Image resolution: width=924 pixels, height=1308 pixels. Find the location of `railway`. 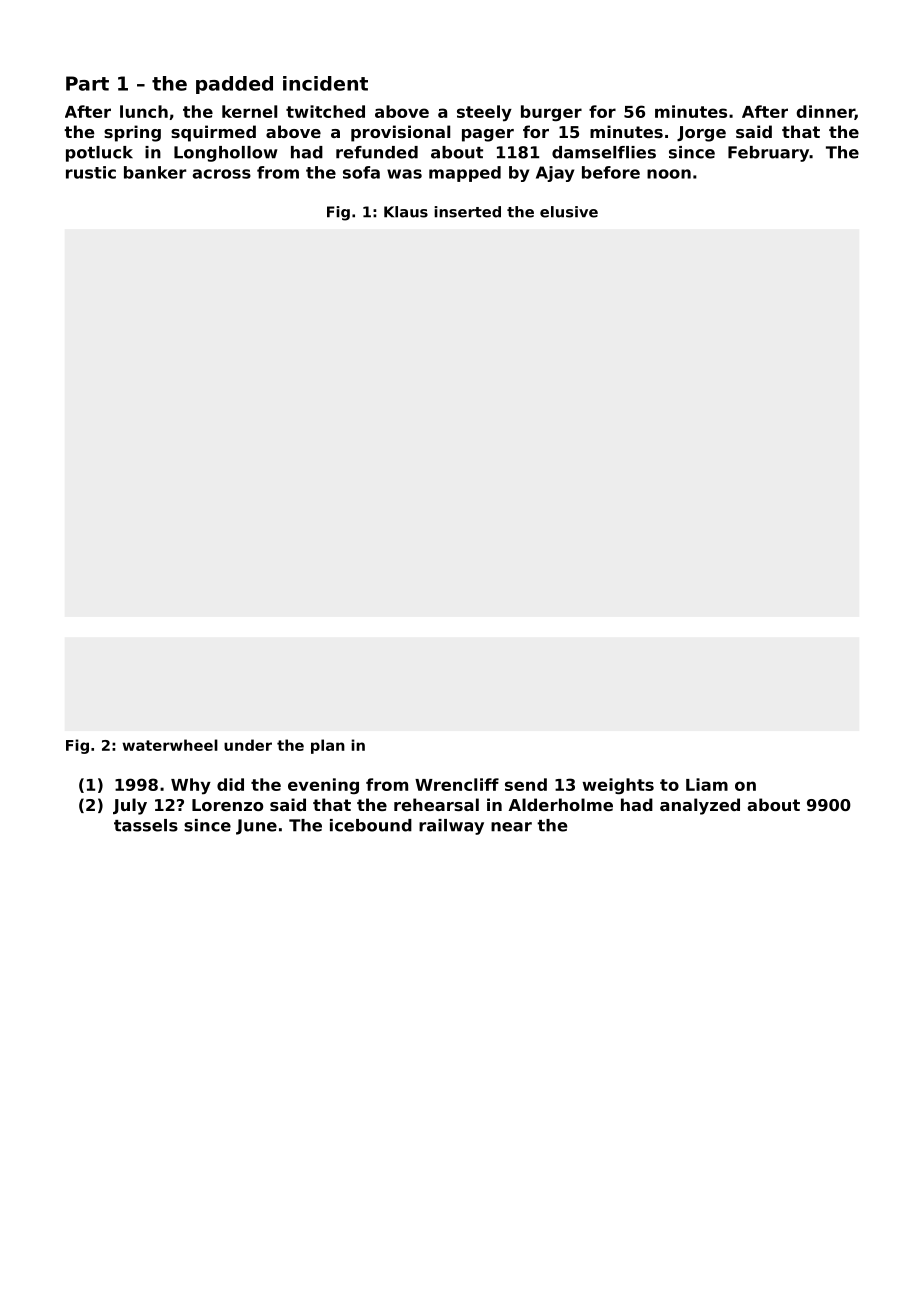

railway is located at coordinates (451, 827).
